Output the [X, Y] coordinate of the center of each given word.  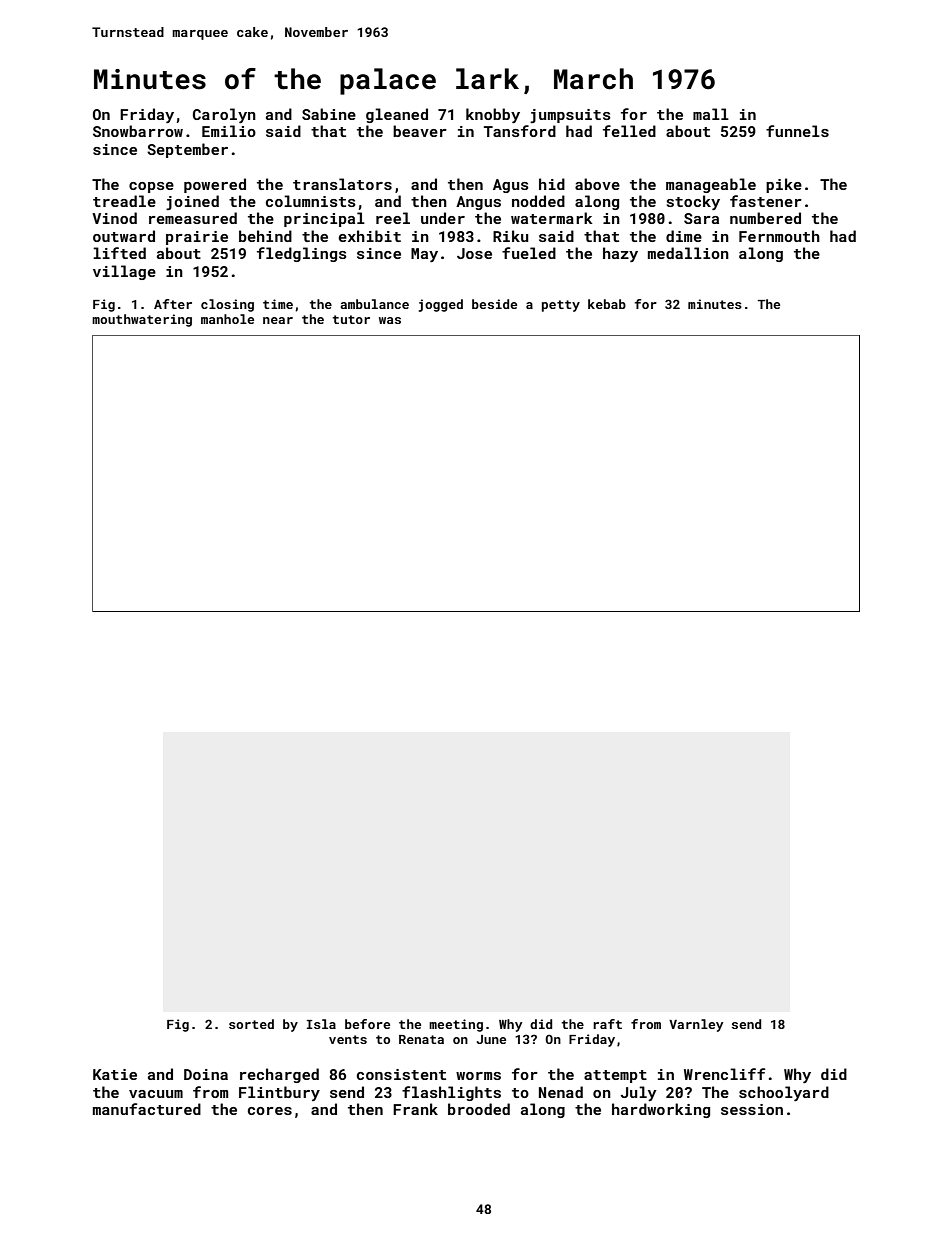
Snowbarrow [138, 131]
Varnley [696, 1025]
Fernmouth [779, 236]
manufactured [147, 1109]
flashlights [451, 1093]
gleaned [397, 115]
